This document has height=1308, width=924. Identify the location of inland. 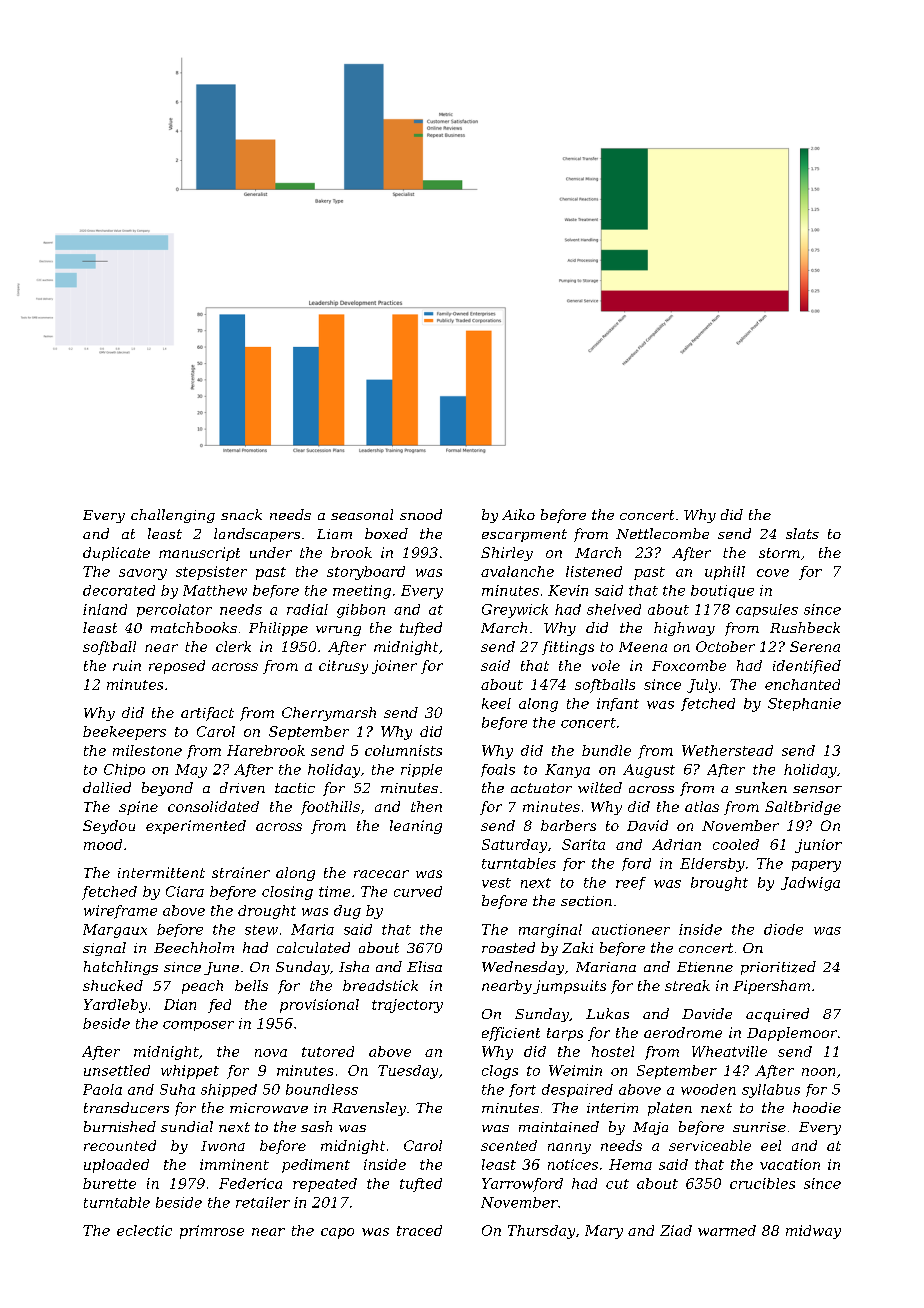
(105, 609).
